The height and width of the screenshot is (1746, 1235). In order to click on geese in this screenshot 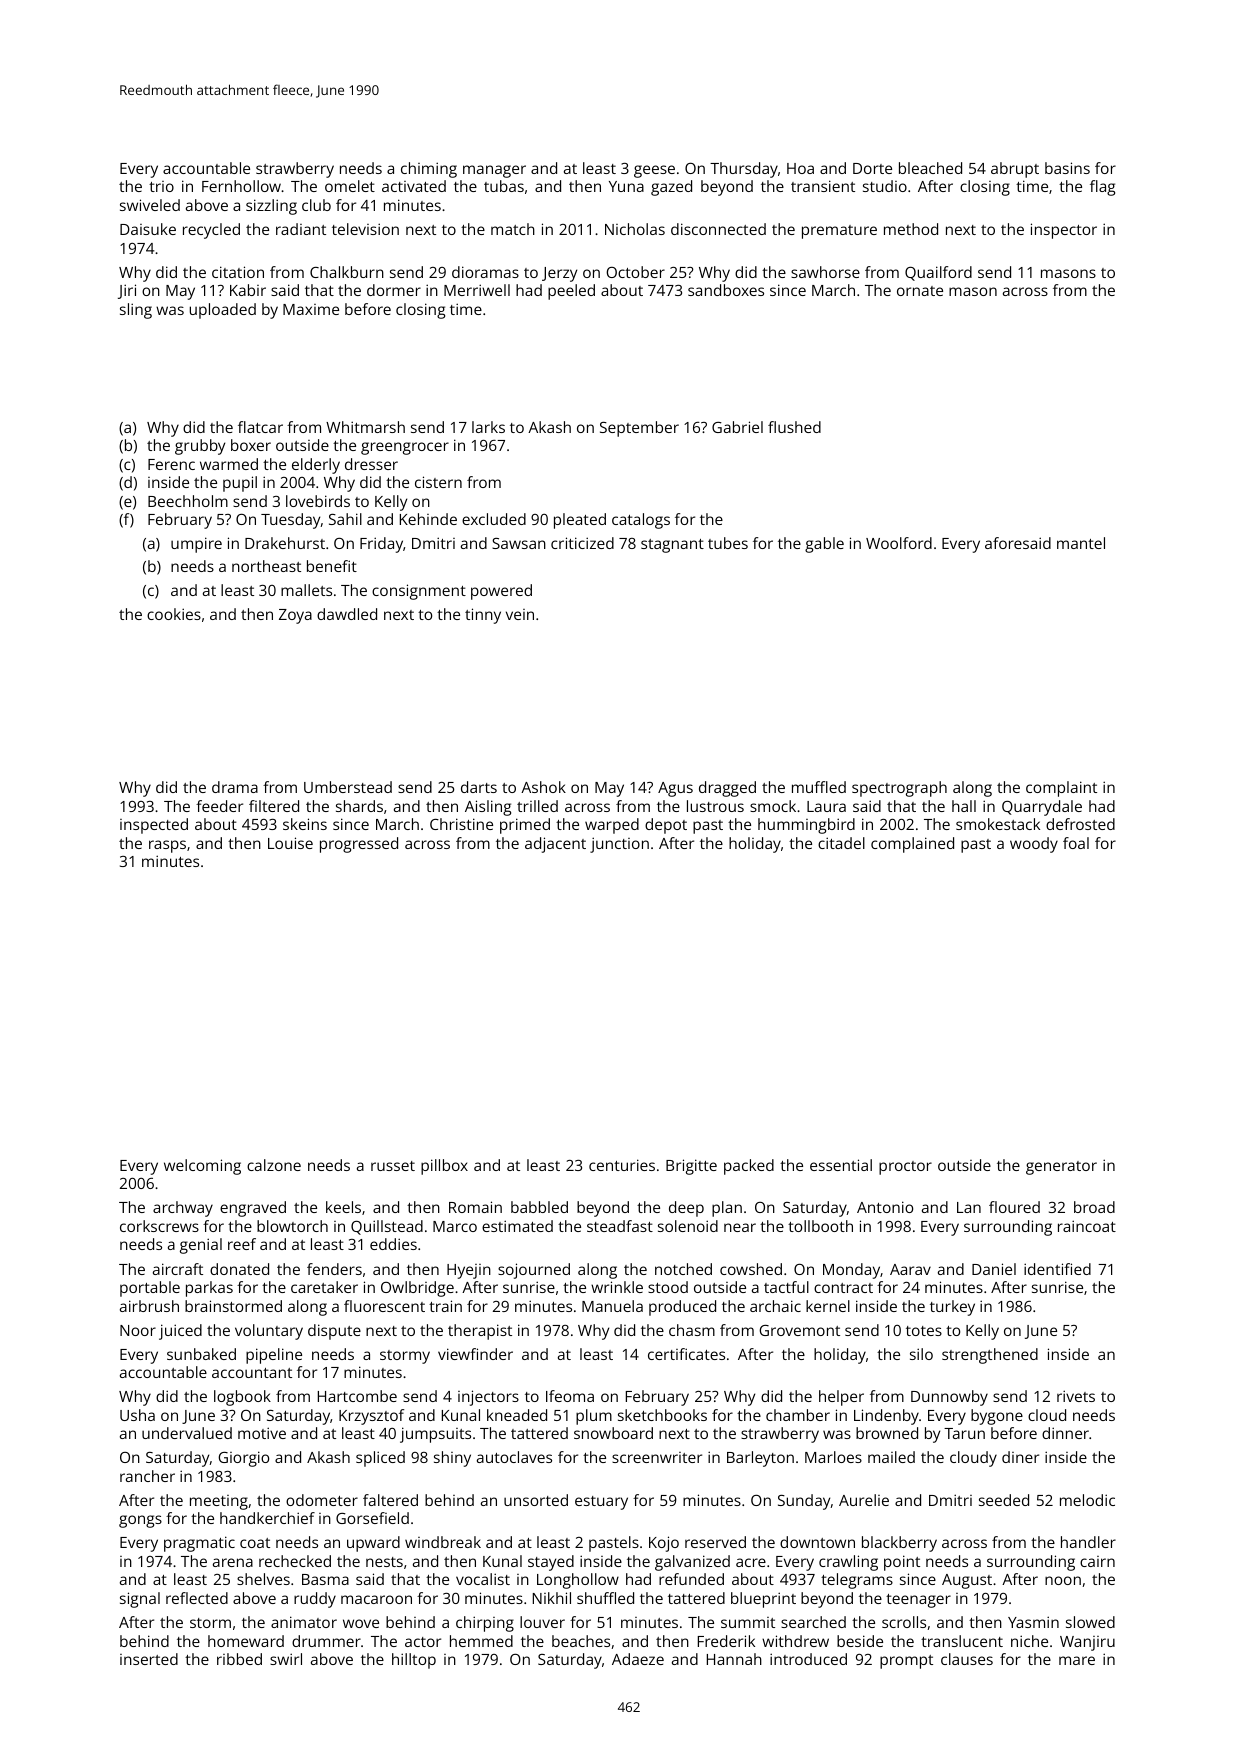, I will do `click(654, 171)`.
